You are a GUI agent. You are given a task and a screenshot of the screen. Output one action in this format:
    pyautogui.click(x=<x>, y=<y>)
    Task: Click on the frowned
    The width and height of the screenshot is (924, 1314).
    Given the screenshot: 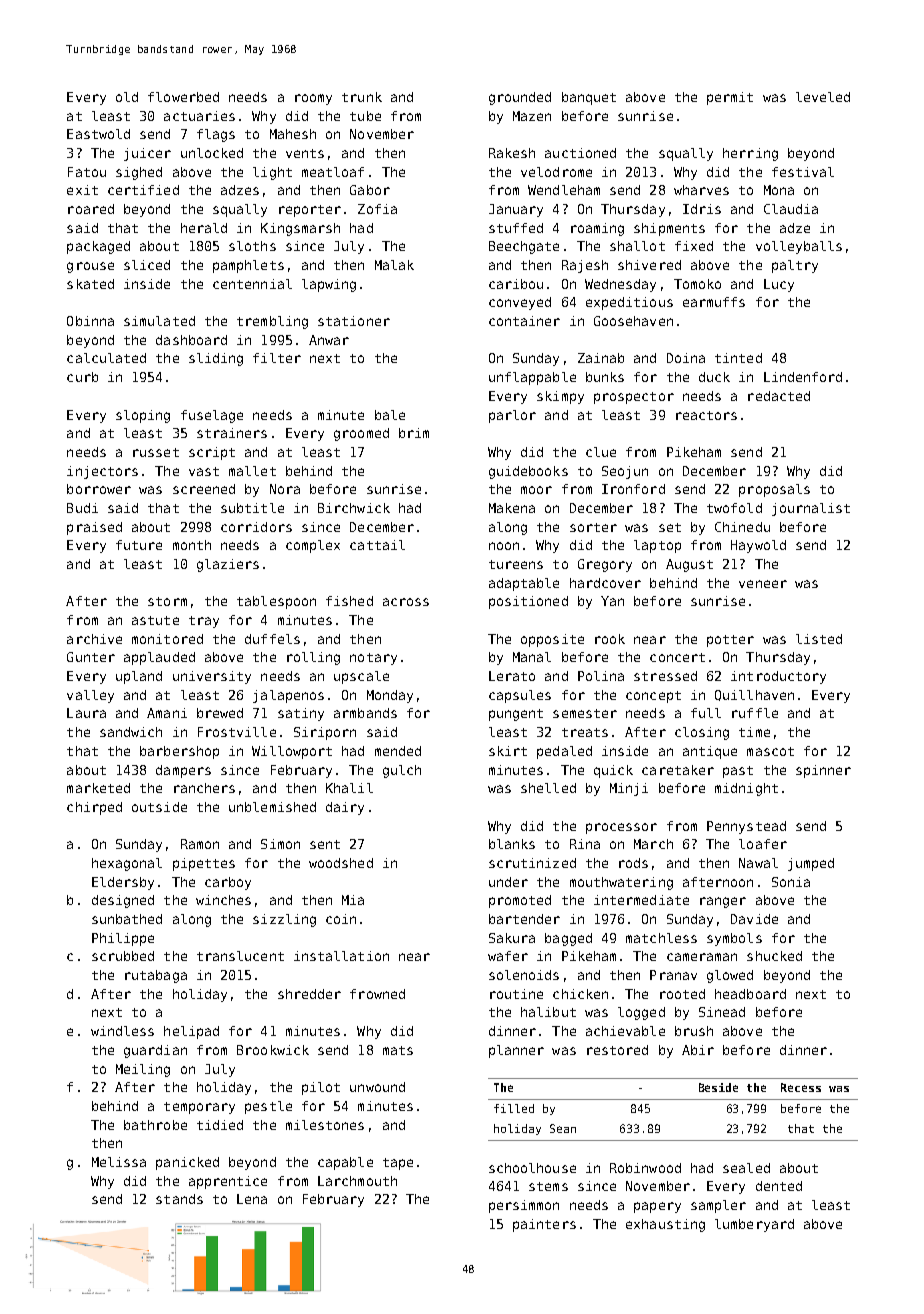 What is the action you would take?
    pyautogui.click(x=377, y=994)
